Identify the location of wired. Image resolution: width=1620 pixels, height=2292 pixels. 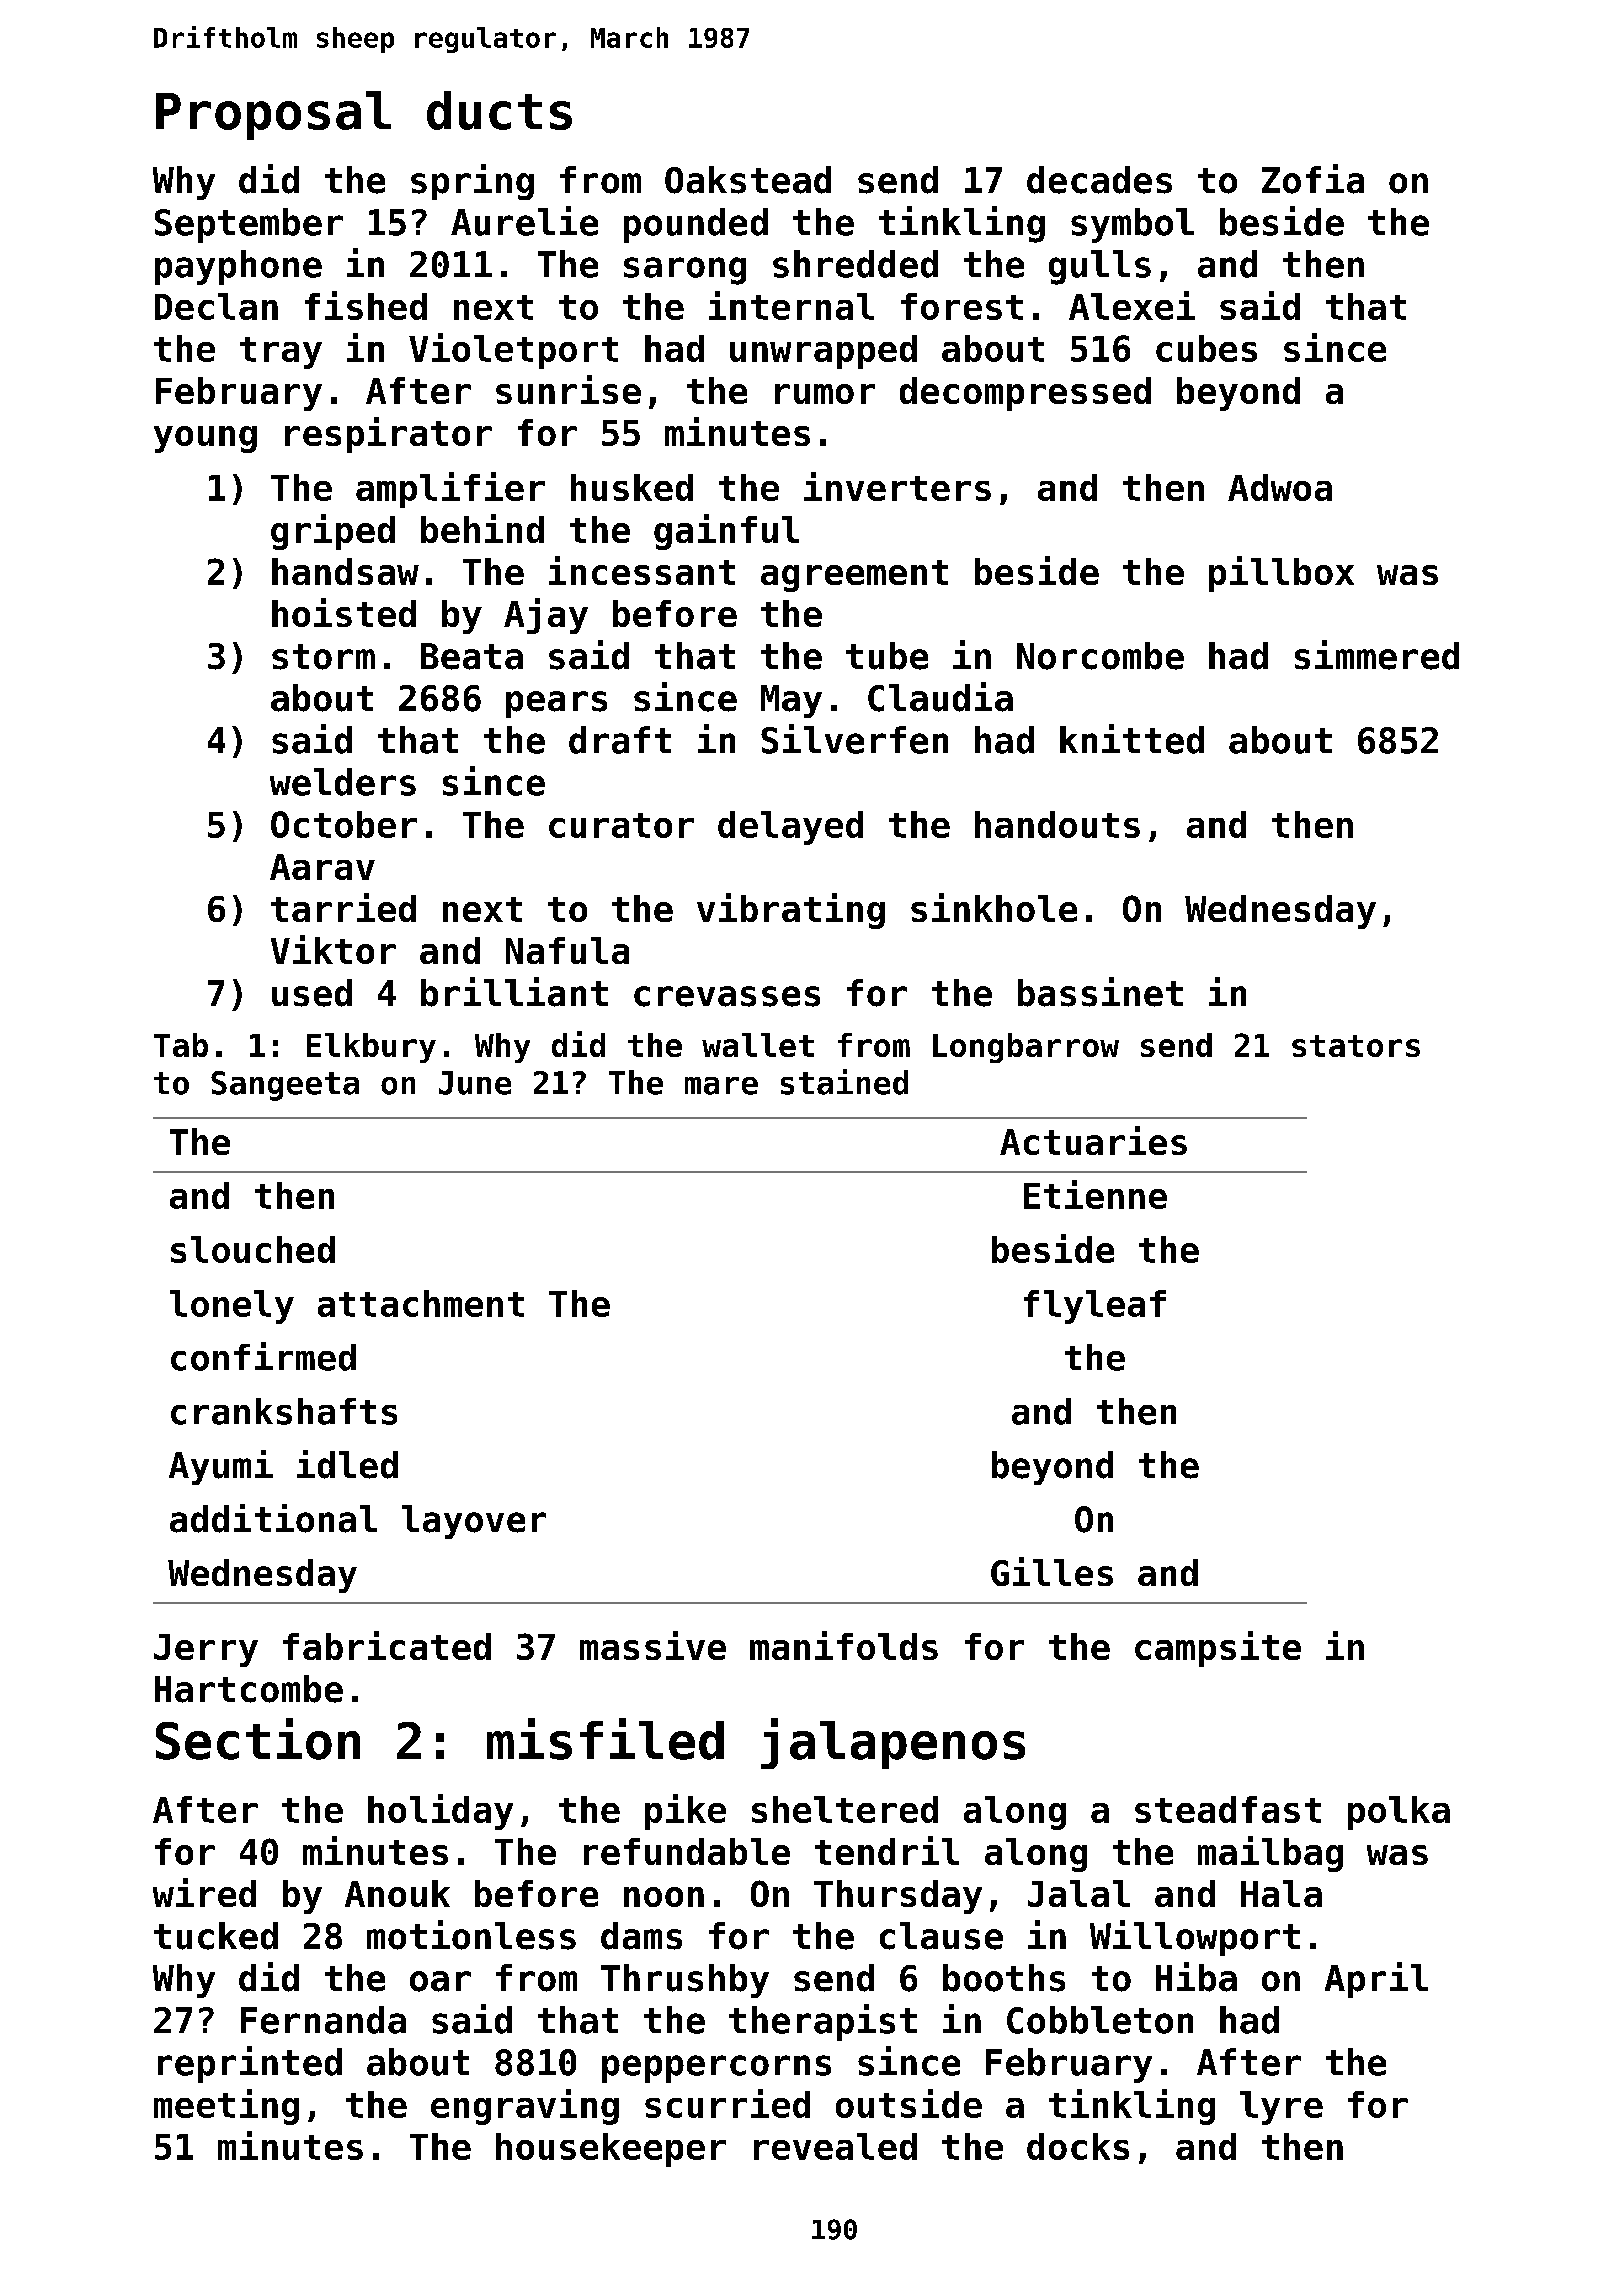
(204, 1892).
